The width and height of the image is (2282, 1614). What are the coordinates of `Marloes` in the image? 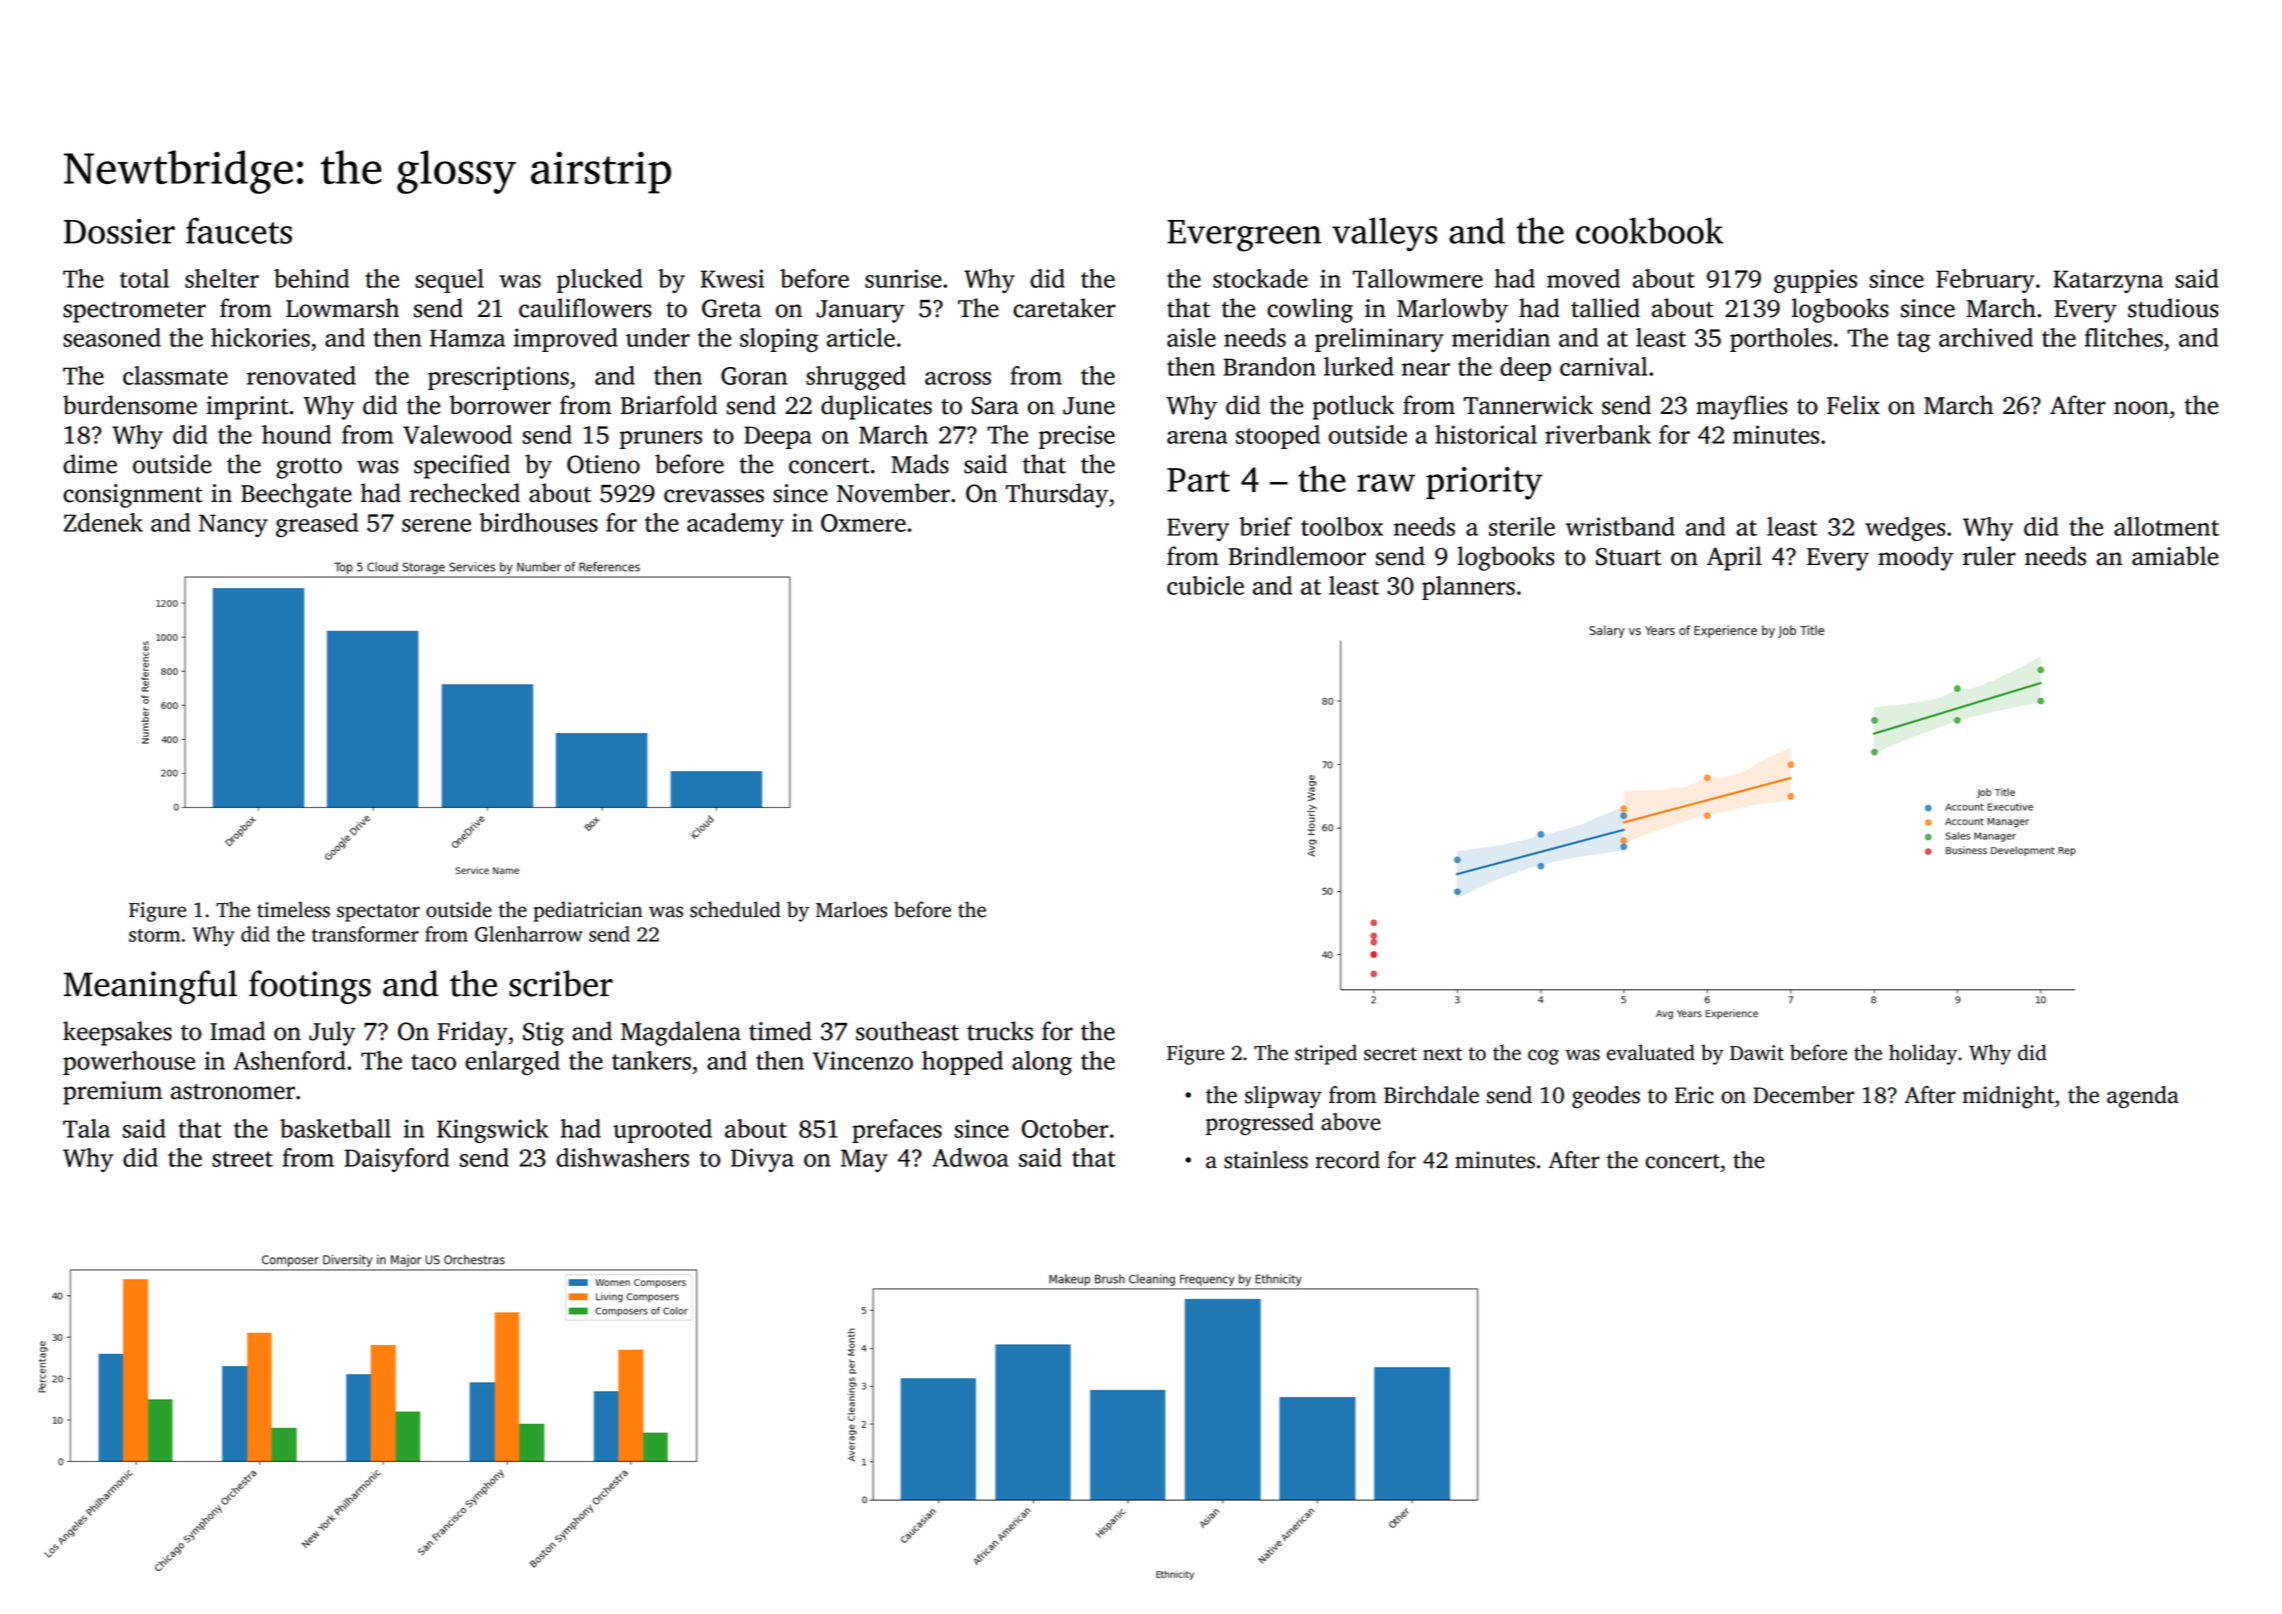 It's located at (851, 909).
